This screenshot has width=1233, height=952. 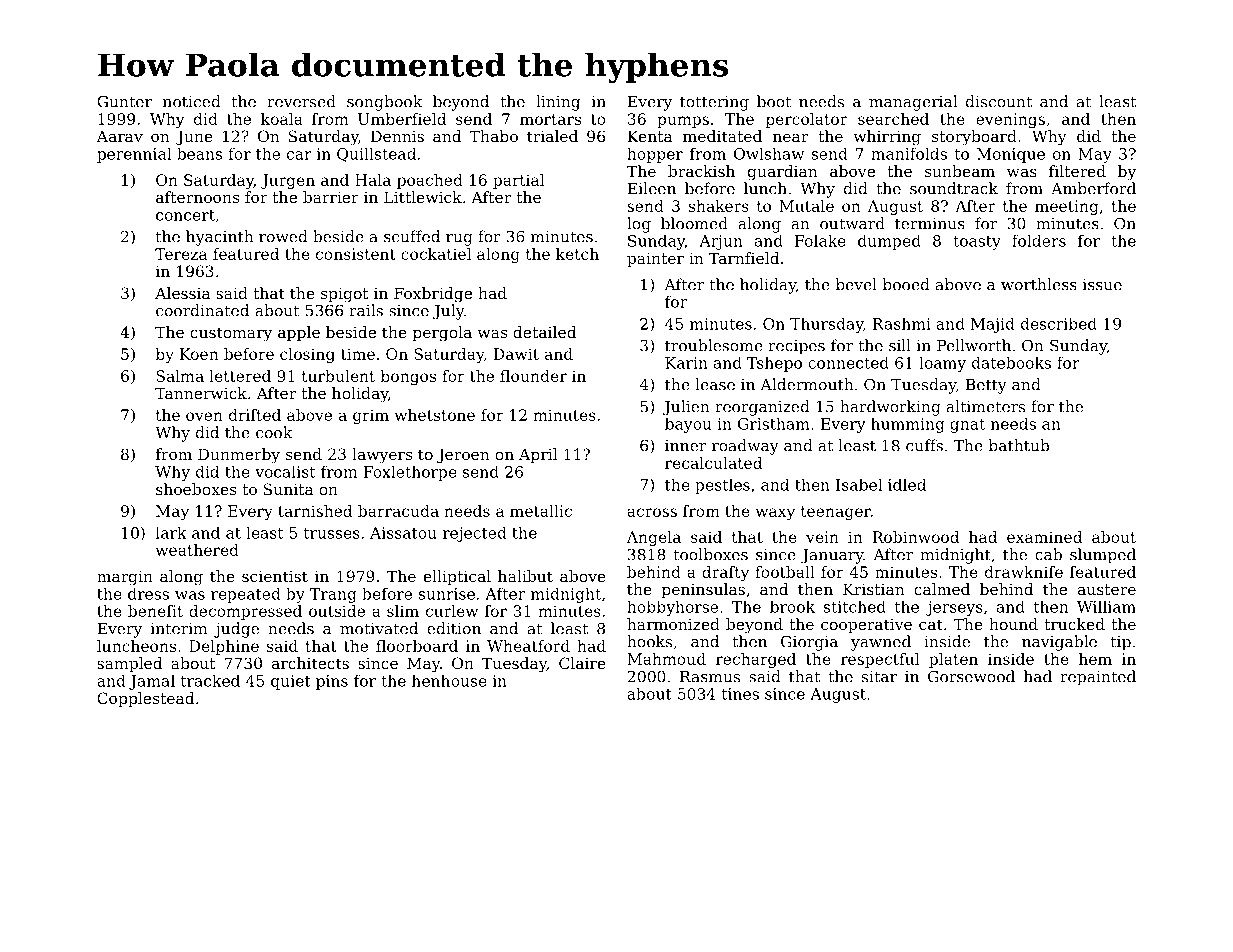 What do you see at coordinates (719, 206) in the screenshot?
I see `shakers` at bounding box center [719, 206].
